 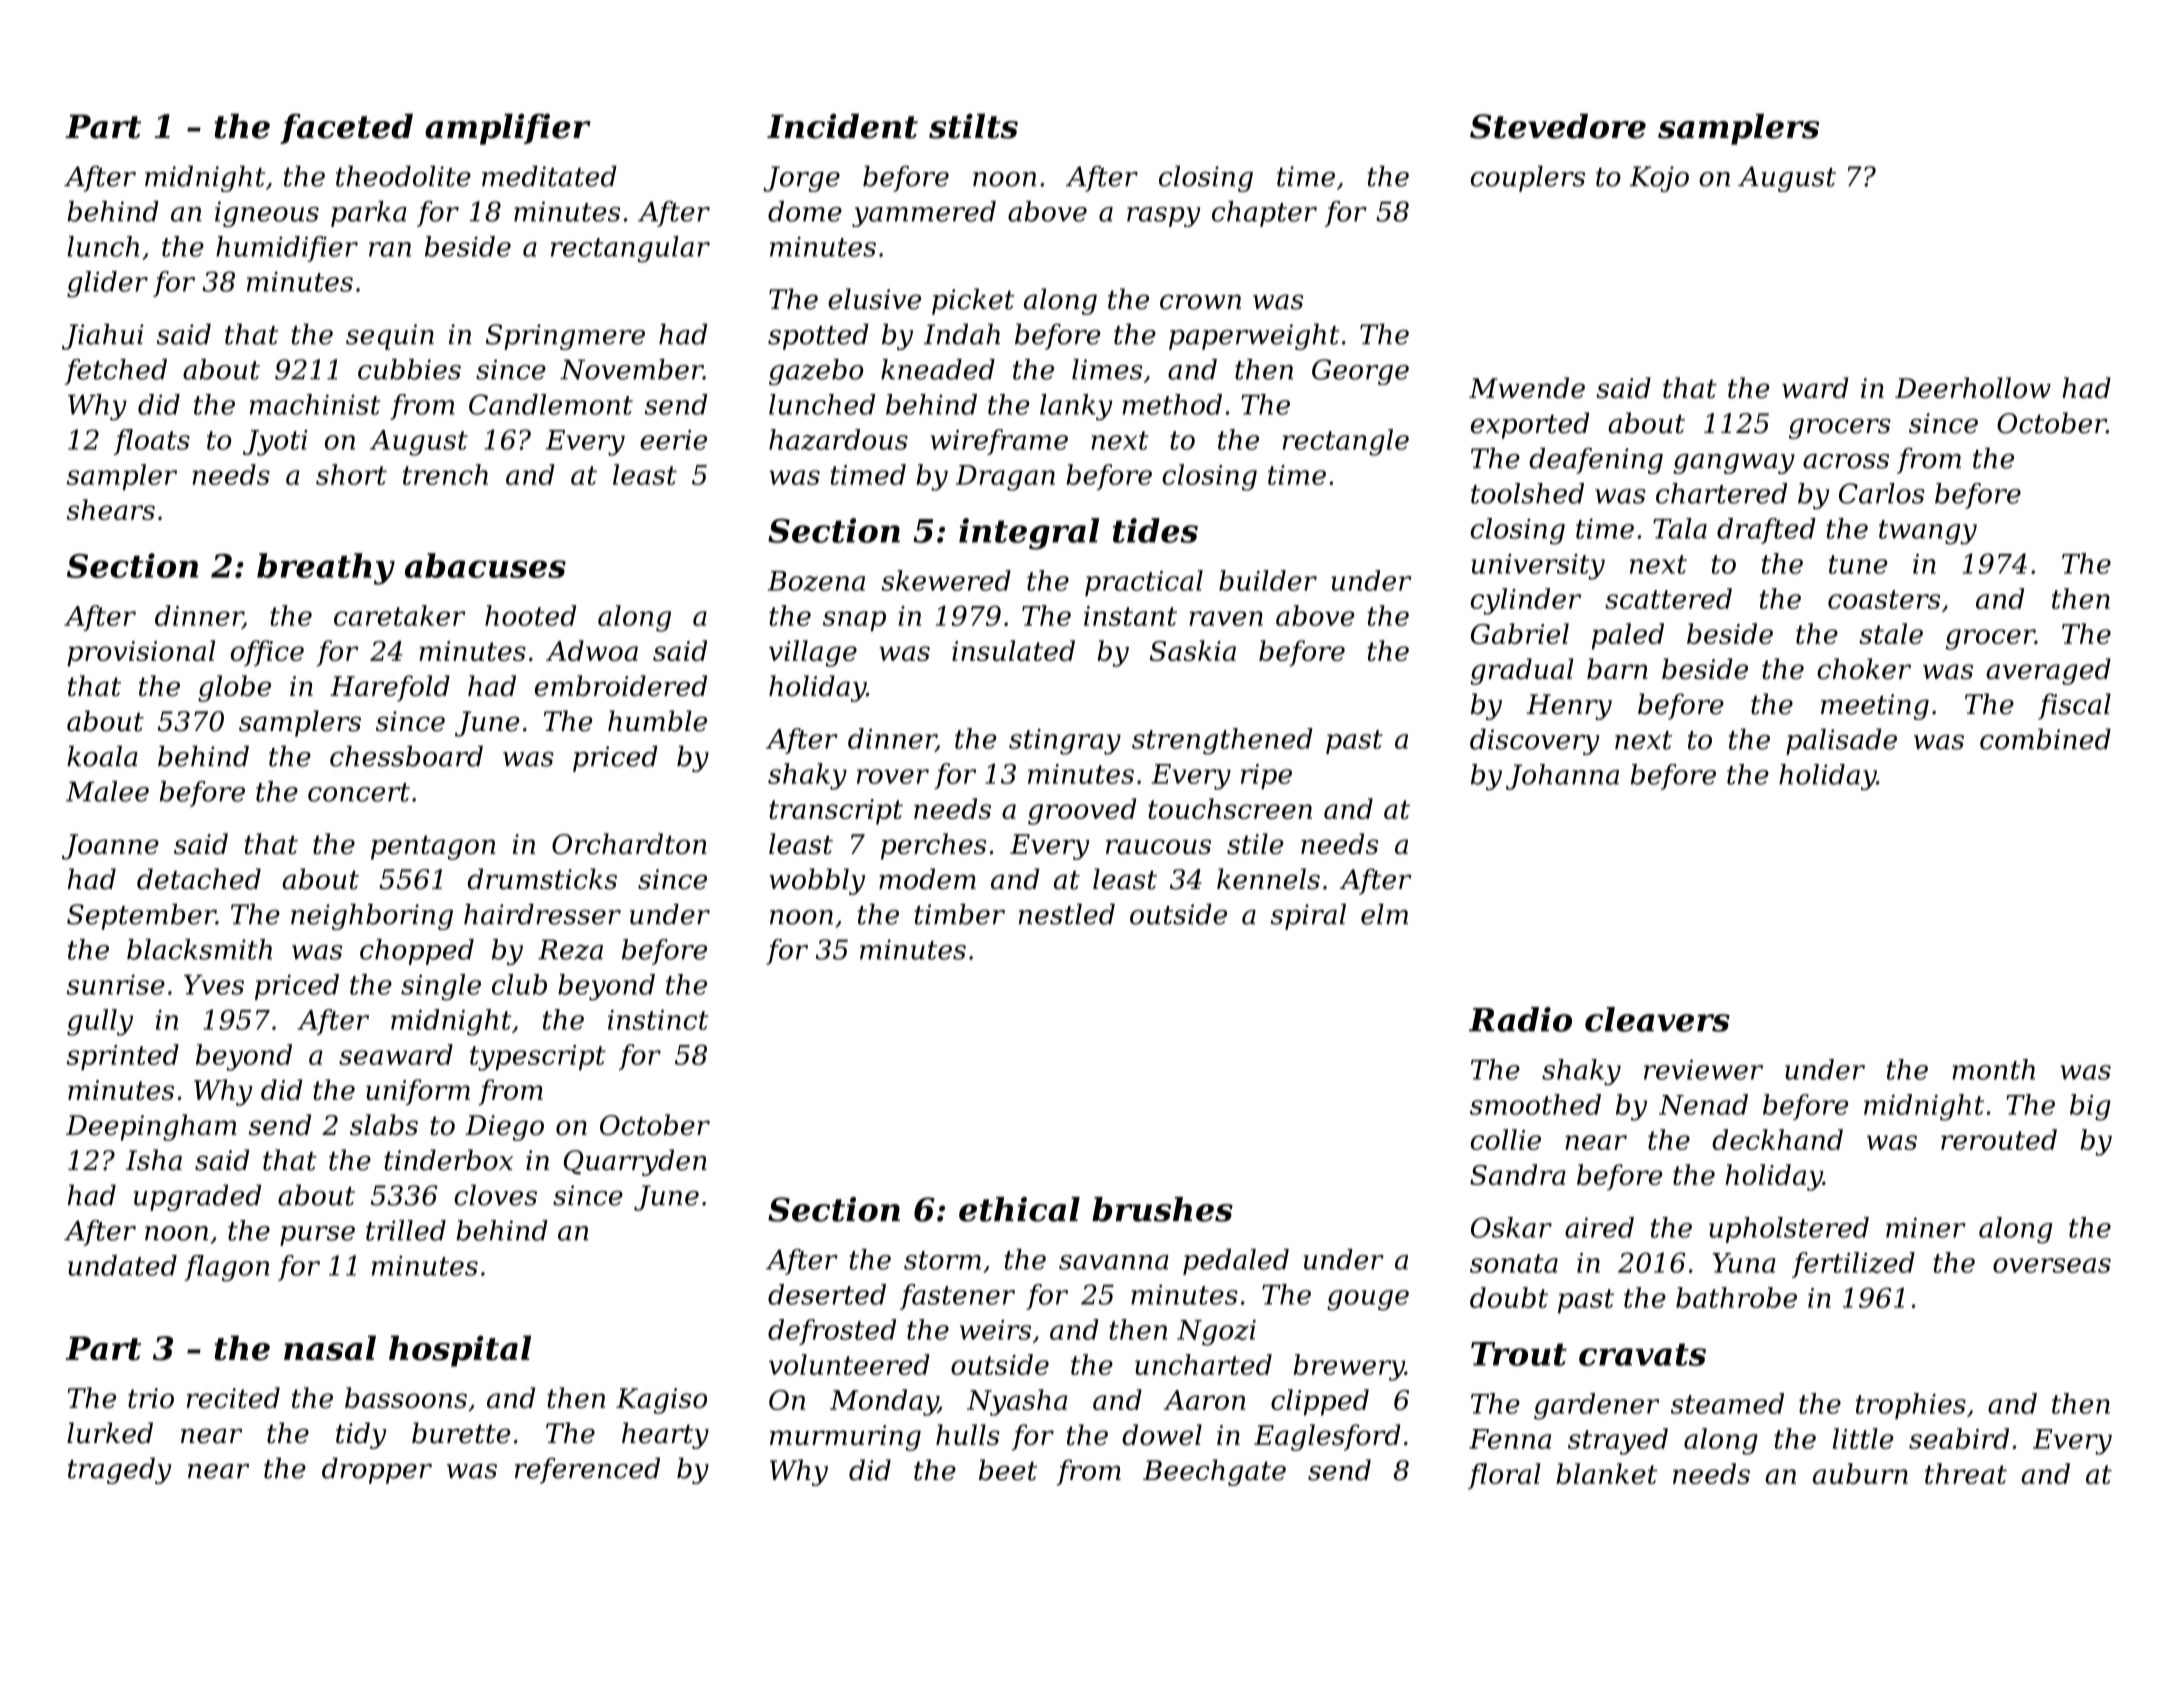 I want to click on rectangle, so click(x=1346, y=442).
